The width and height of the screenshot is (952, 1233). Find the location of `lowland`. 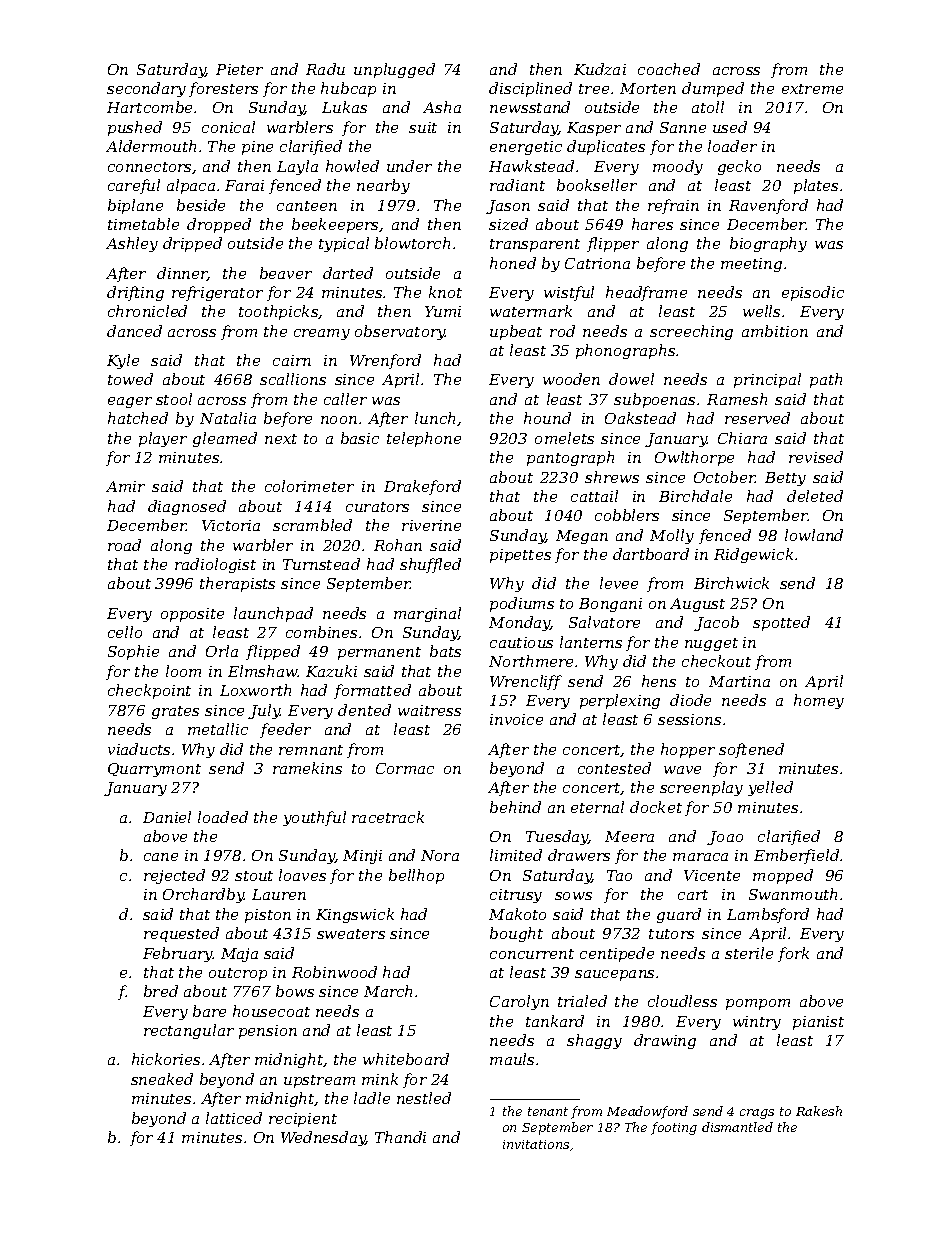

lowland is located at coordinates (814, 535).
